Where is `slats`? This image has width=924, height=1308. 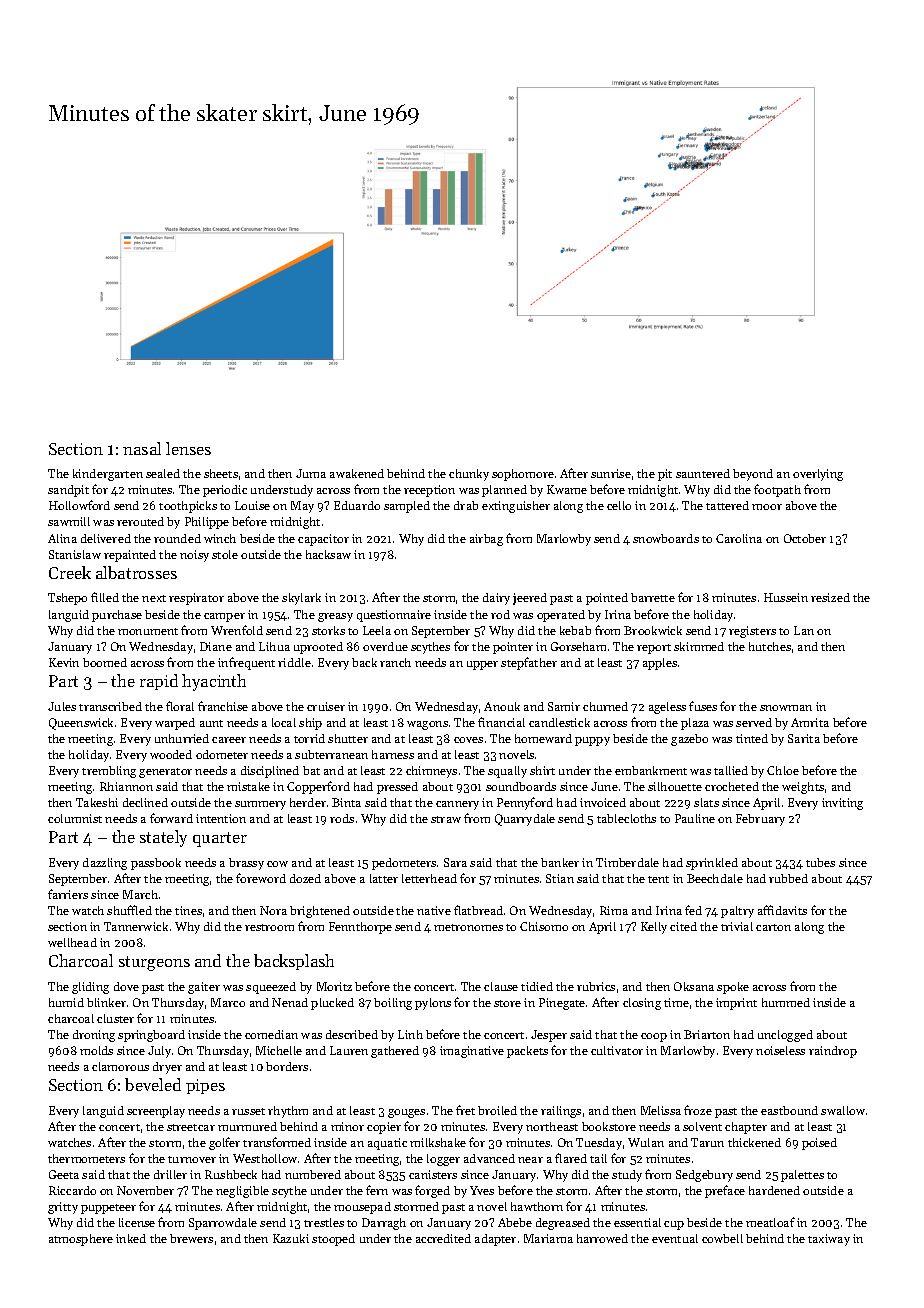 slats is located at coordinates (706, 802).
